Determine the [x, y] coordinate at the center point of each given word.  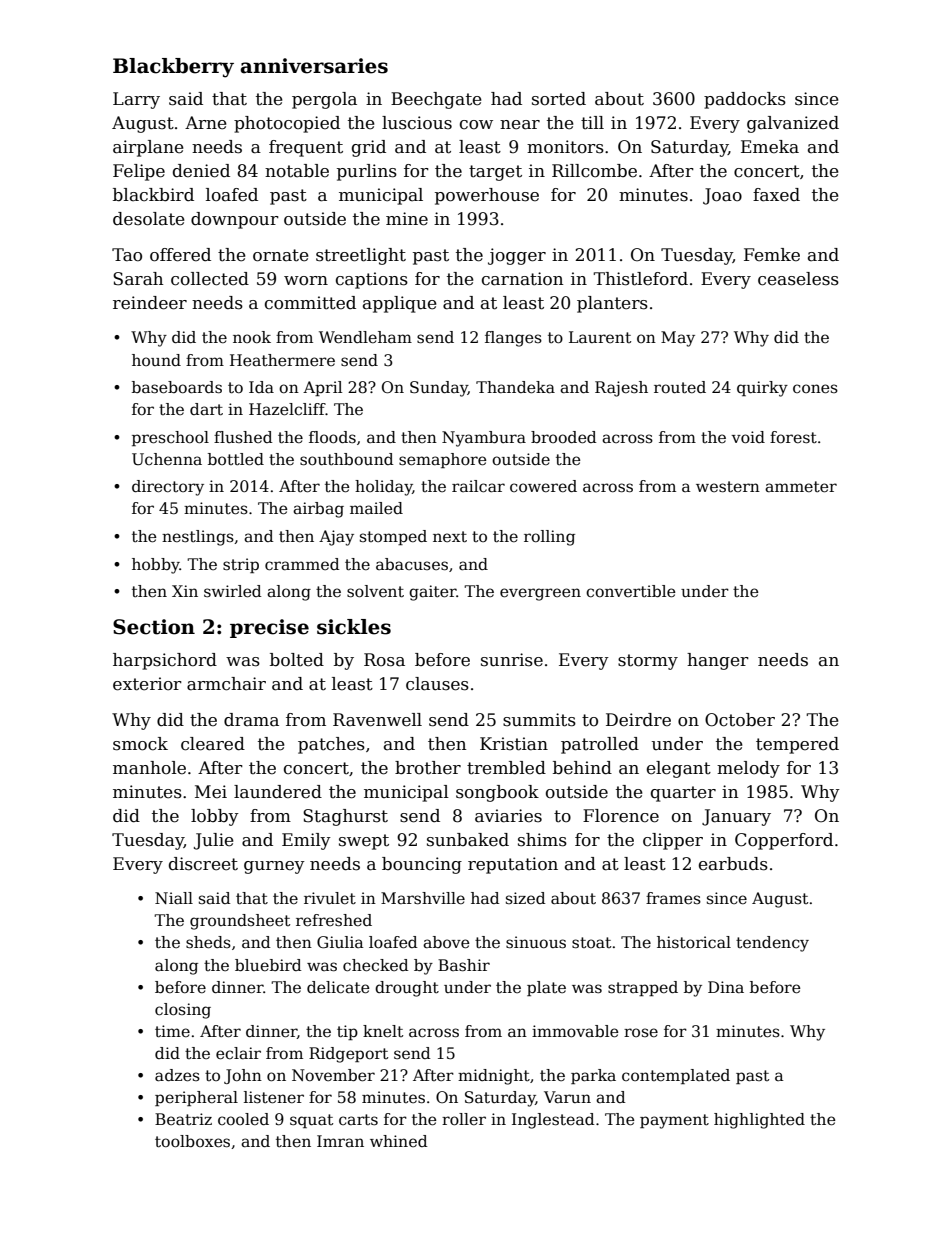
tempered [797, 745]
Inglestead [553, 1121]
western [728, 487]
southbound [347, 459]
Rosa [384, 660]
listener [274, 1097]
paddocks [745, 100]
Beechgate [436, 100]
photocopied [287, 124]
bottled [236, 459]
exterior [147, 684]
